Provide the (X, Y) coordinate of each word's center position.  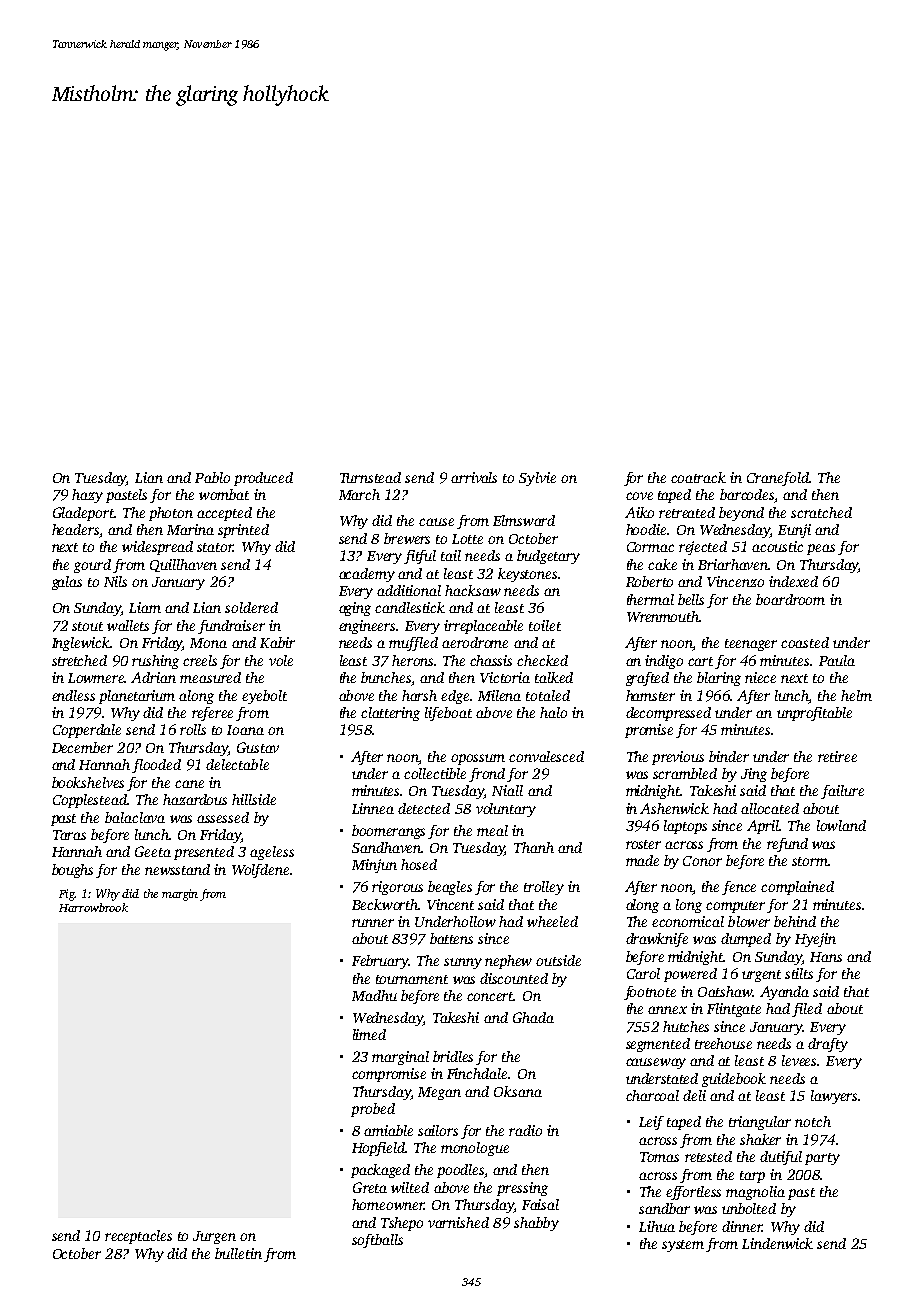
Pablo (212, 477)
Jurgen (214, 1237)
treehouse (723, 1043)
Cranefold (778, 479)
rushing (155, 662)
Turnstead (370, 477)
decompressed (668, 714)
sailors (438, 1130)
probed (373, 1110)
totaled (548, 695)
